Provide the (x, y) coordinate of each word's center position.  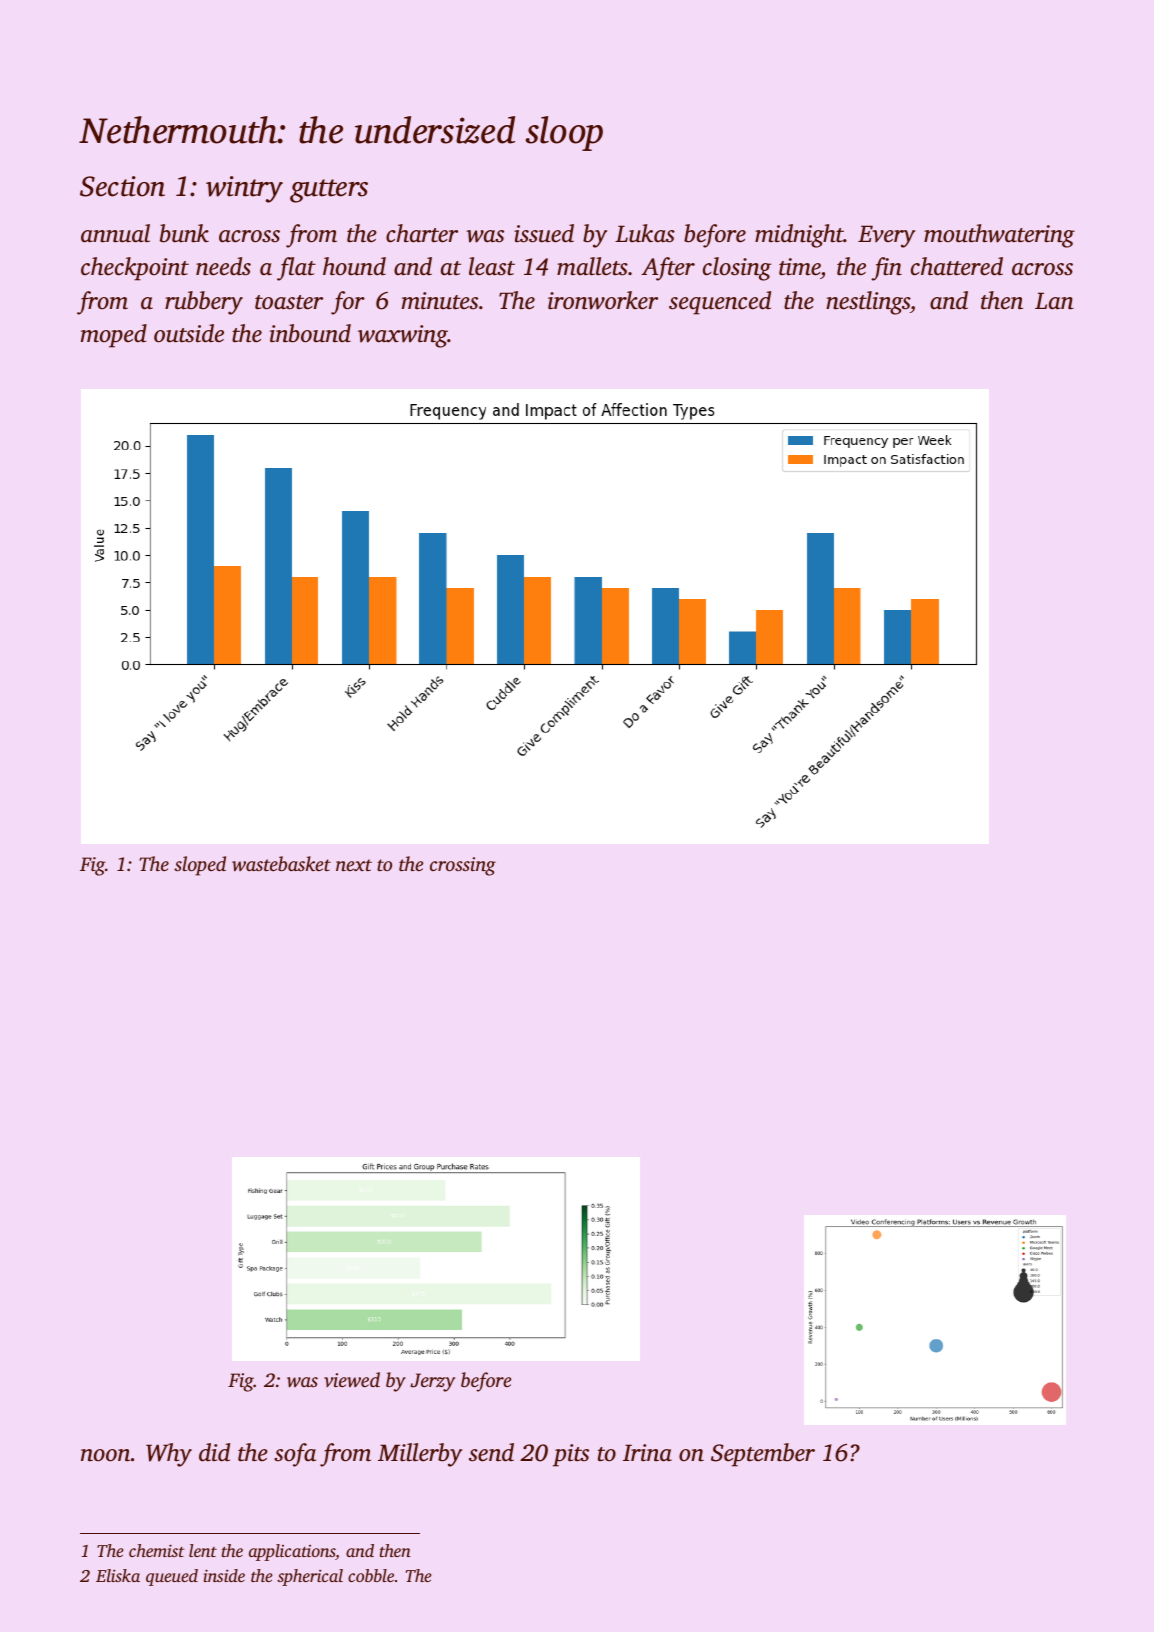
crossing (463, 866)
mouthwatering (999, 236)
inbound (310, 333)
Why (169, 1455)
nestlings (868, 303)
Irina (647, 1453)
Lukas (645, 233)
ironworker (603, 300)
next (354, 865)
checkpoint (135, 269)
